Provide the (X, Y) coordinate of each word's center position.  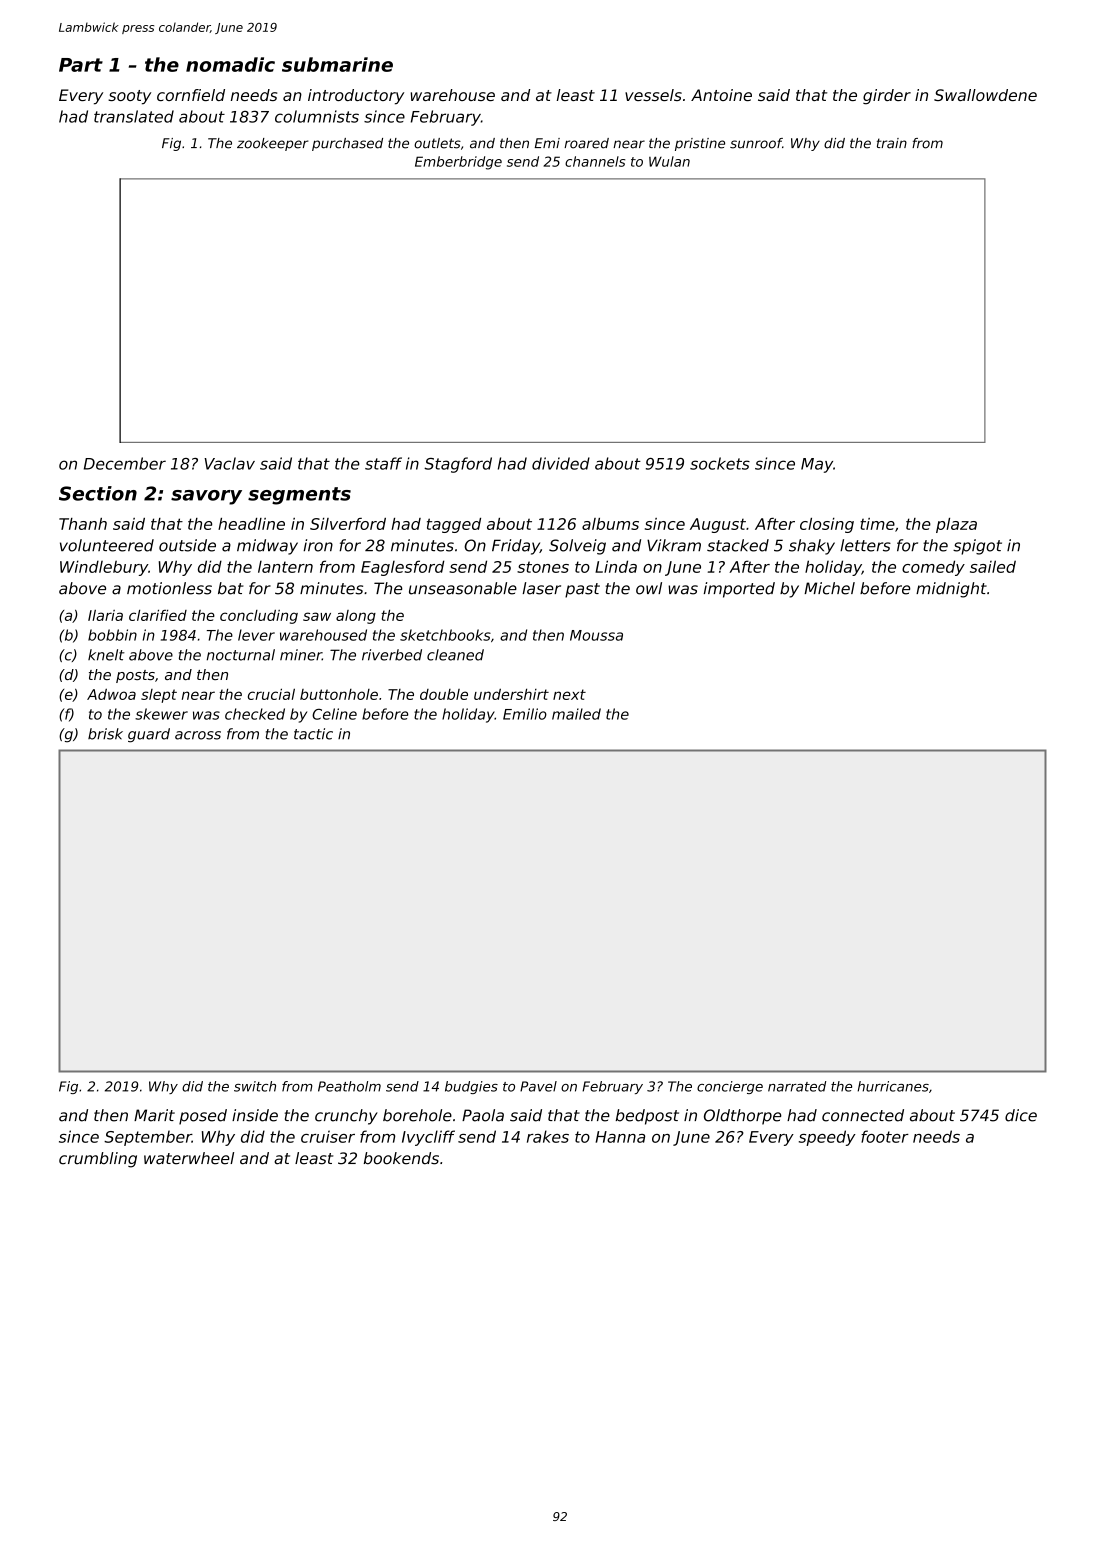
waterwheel (189, 1158)
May (817, 465)
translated (134, 116)
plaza (956, 525)
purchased (347, 144)
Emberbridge (458, 163)
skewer (161, 714)
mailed (576, 714)
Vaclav (229, 463)
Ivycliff (428, 1138)
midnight (951, 590)
